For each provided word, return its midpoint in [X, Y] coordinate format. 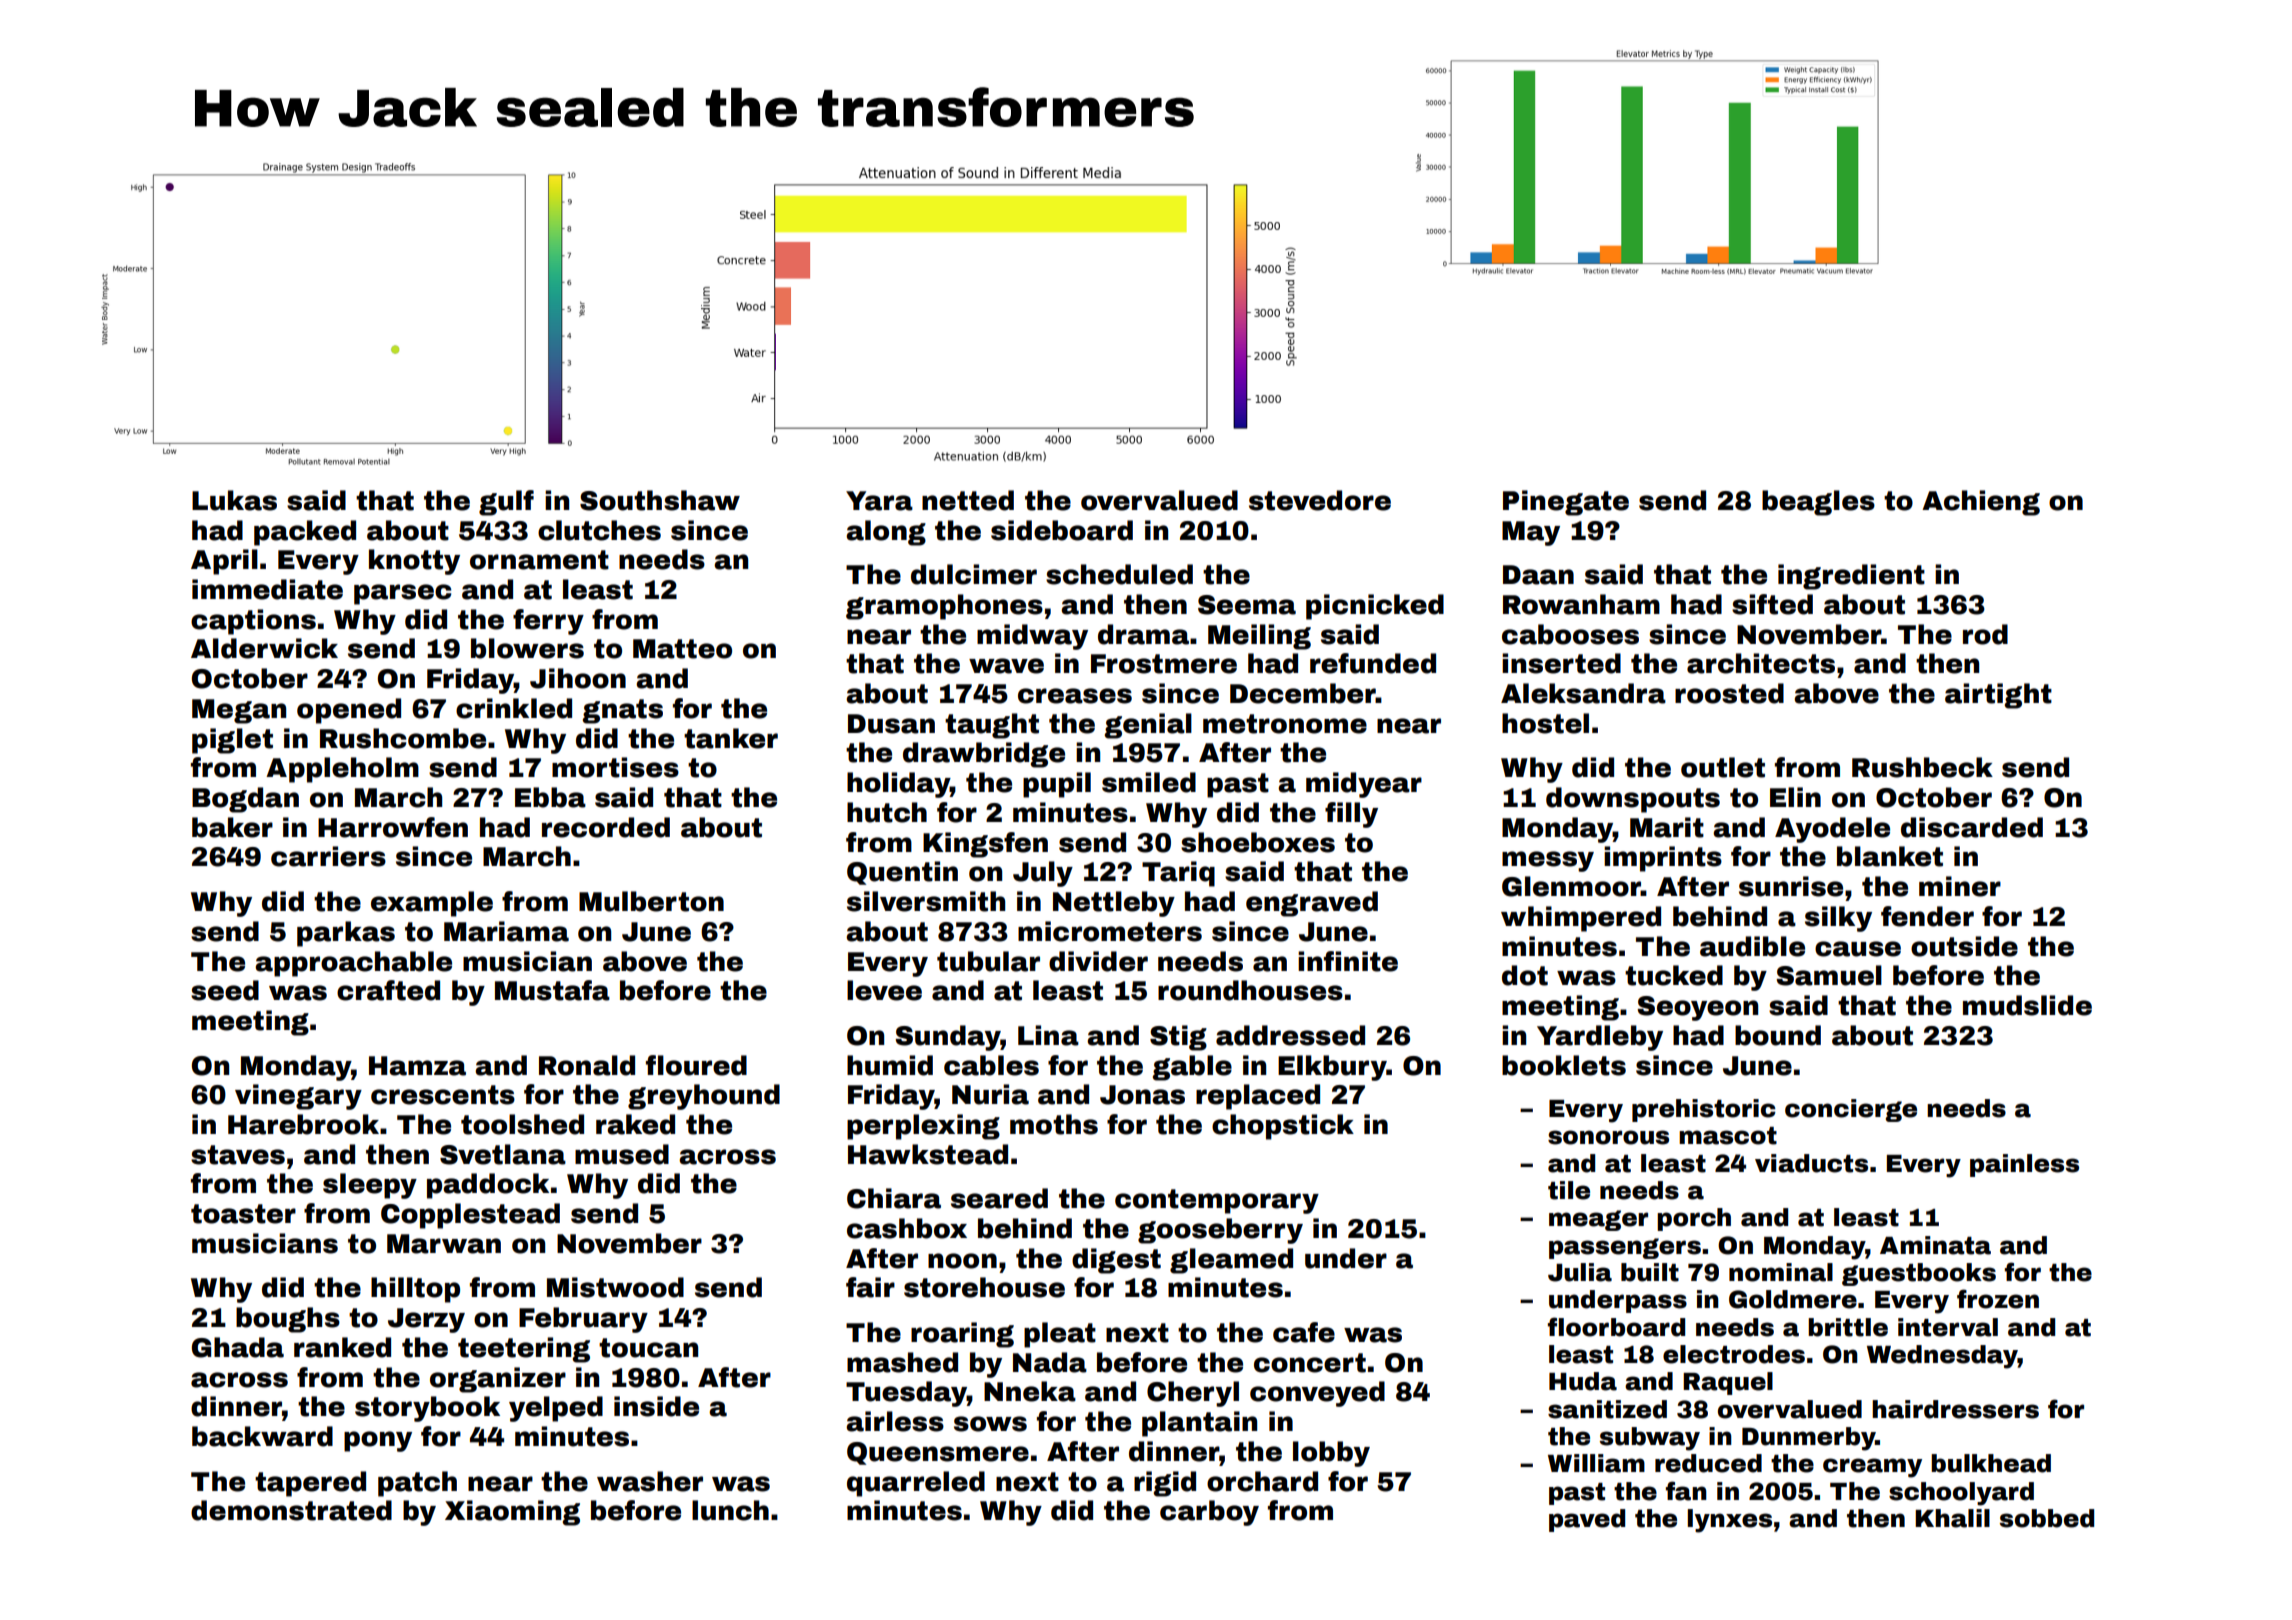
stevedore [1320, 500]
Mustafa [552, 990]
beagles [1818, 503]
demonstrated [291, 1510]
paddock [488, 1186]
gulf [506, 503]
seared [999, 1198]
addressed [1290, 1035]
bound [1778, 1035]
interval [1948, 1327]
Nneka [1030, 1391]
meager [1598, 1220]
